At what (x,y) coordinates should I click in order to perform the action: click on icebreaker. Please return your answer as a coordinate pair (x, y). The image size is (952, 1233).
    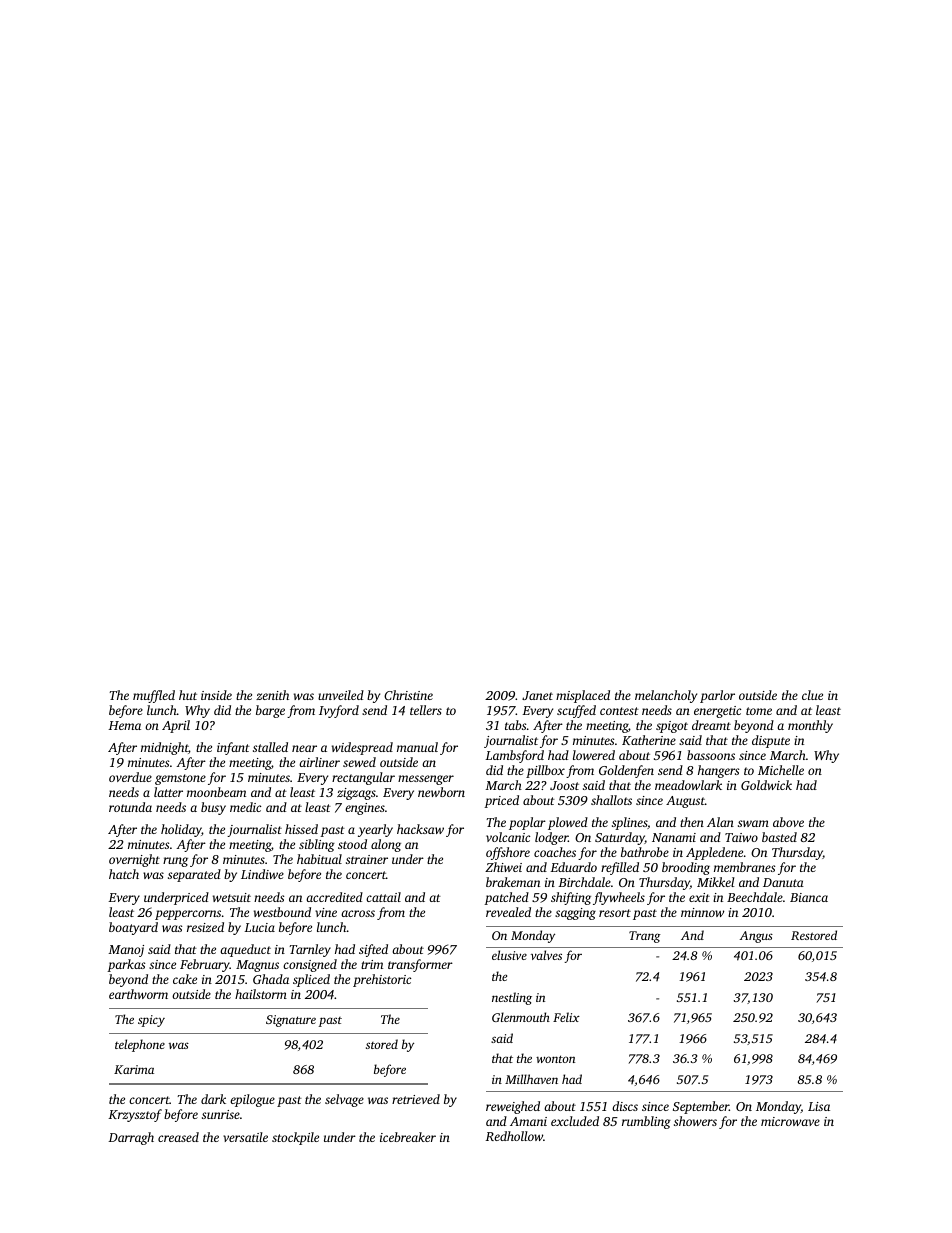
    Looking at the image, I should click on (408, 1137).
